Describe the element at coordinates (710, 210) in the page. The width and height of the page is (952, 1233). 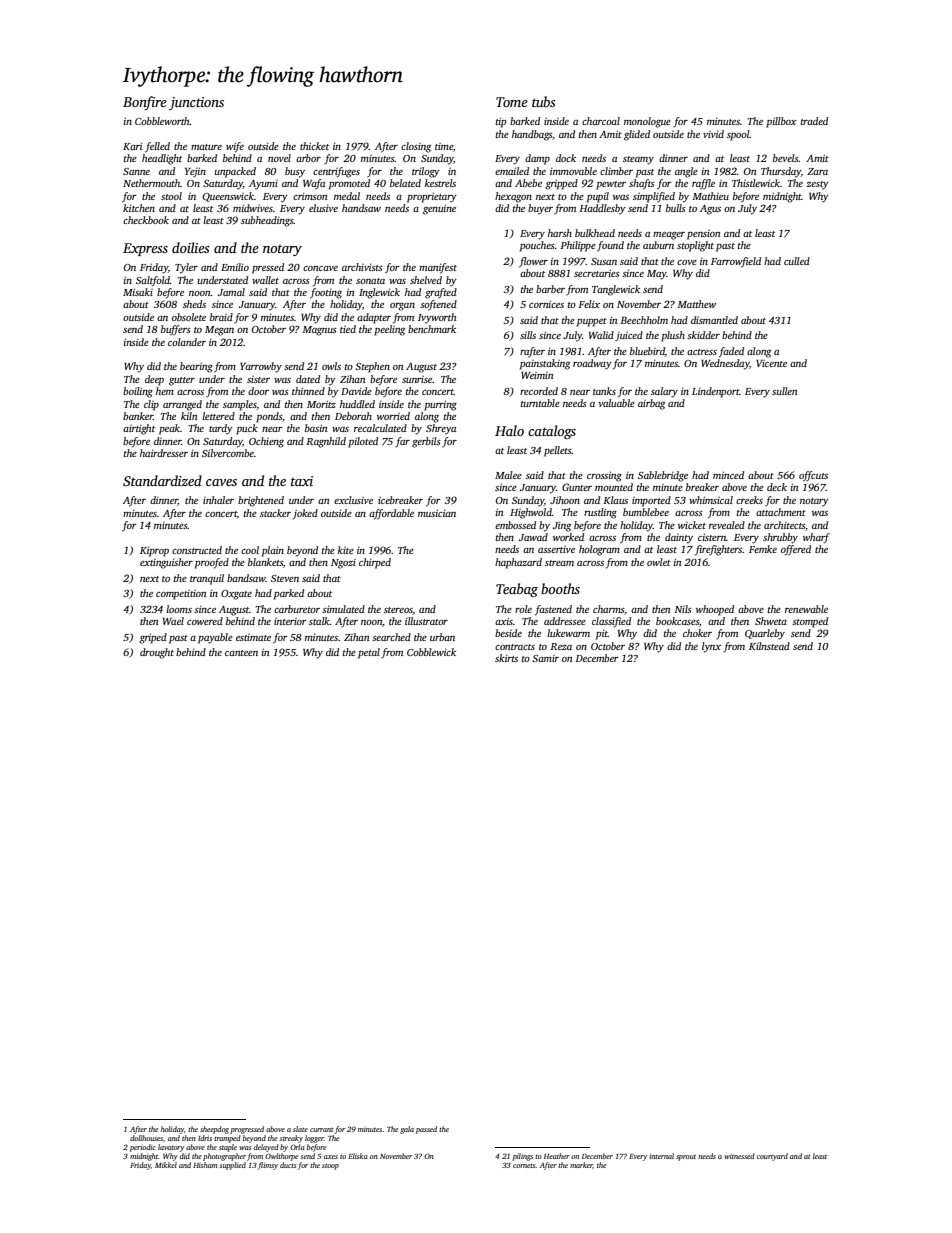
I see `Agus` at that location.
